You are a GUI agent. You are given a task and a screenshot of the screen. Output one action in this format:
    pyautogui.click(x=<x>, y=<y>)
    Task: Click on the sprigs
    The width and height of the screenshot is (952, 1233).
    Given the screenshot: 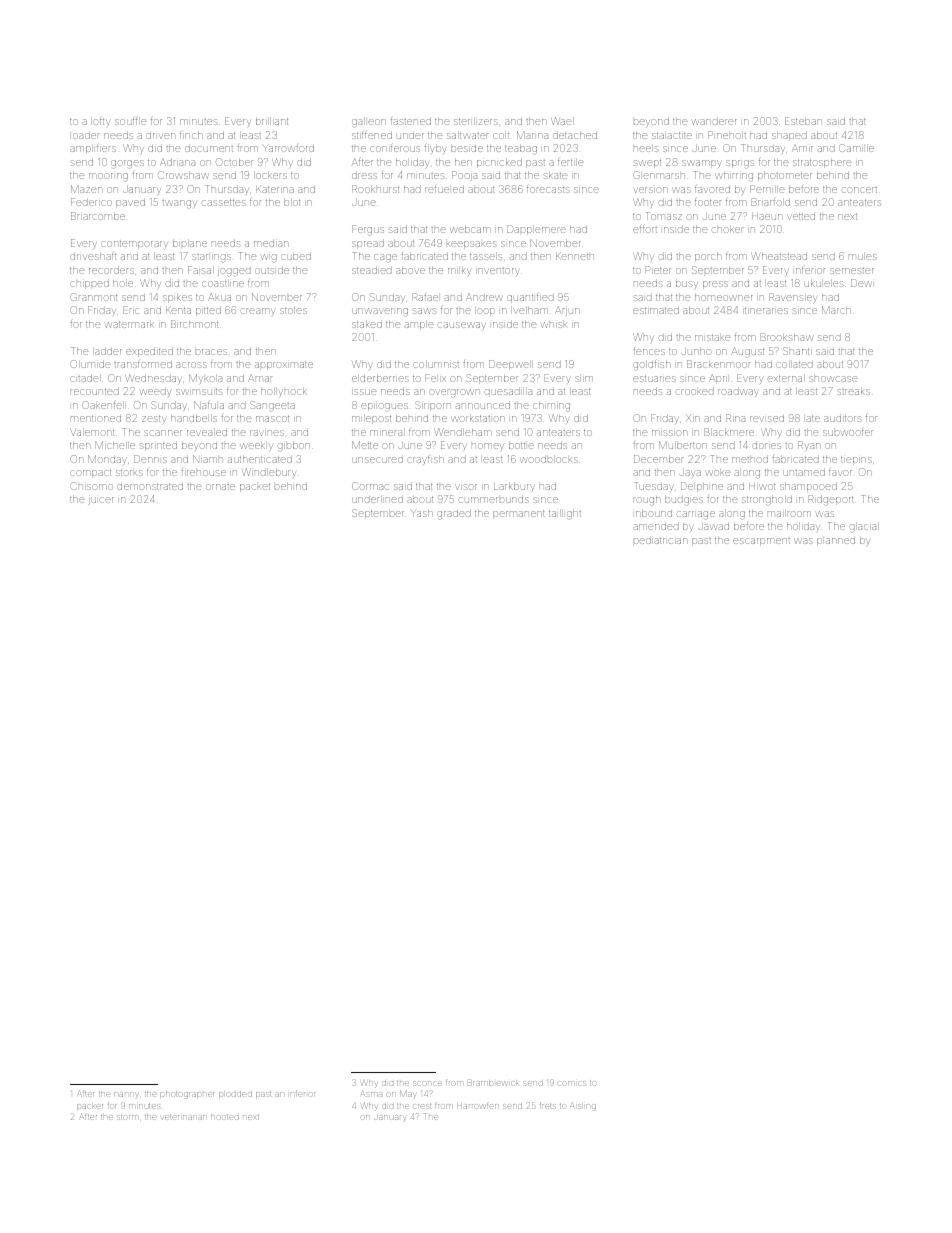 What is the action you would take?
    pyautogui.click(x=740, y=164)
